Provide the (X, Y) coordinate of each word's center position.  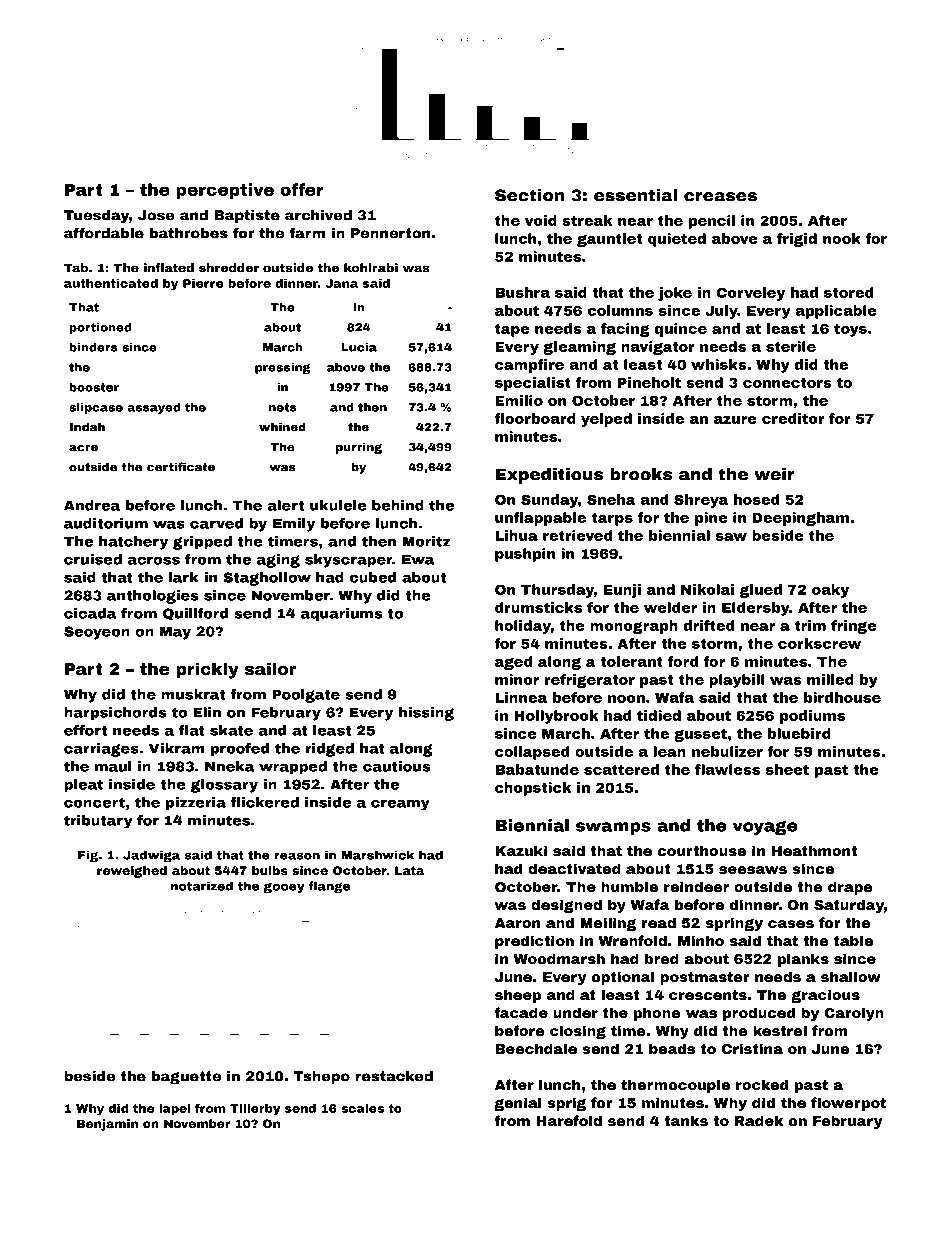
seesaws (753, 870)
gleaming (579, 348)
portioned (100, 328)
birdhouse (842, 697)
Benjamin (107, 1125)
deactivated (574, 868)
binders (93, 347)
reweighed (132, 872)
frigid (797, 240)
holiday (523, 627)
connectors (787, 383)
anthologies (152, 597)
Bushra (522, 292)
